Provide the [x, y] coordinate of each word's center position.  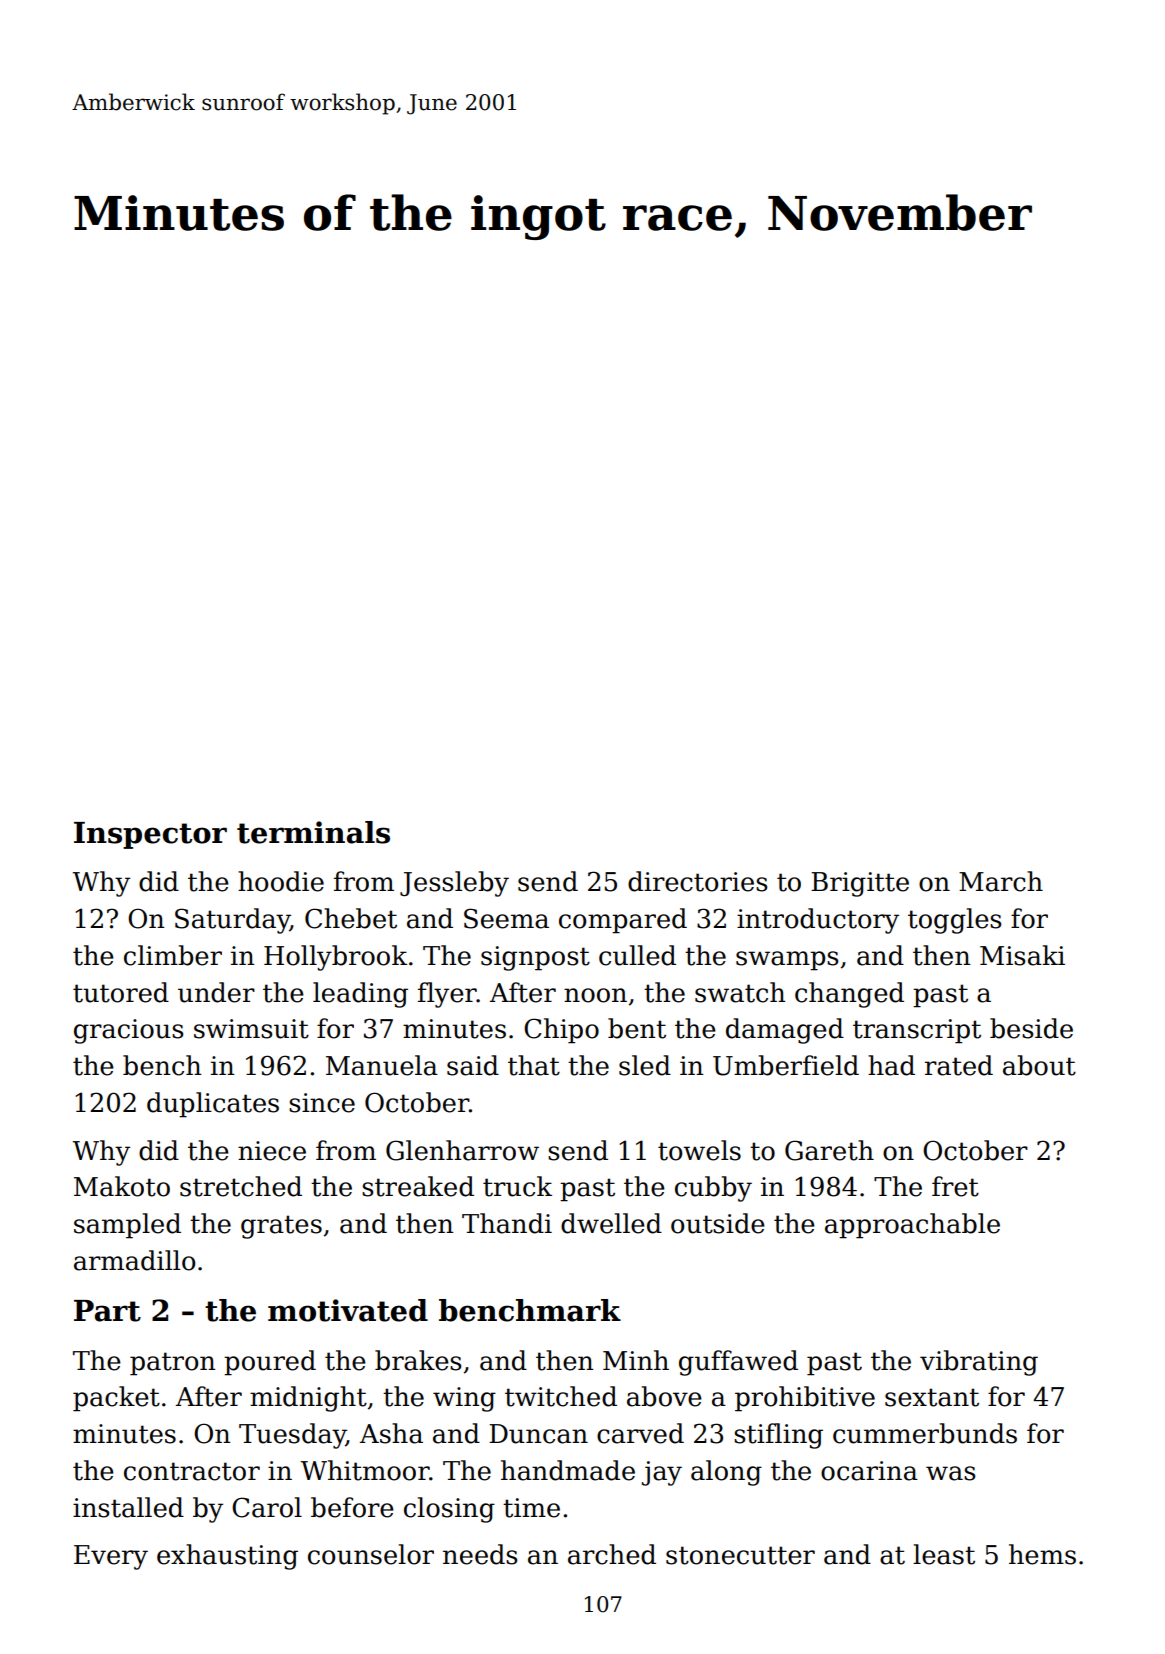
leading [360, 995]
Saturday [232, 921]
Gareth [829, 1150]
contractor [192, 1471]
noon [595, 995]
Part [107, 1311]
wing [464, 1399]
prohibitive [805, 1399]
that [534, 1065]
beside [1031, 1028]
